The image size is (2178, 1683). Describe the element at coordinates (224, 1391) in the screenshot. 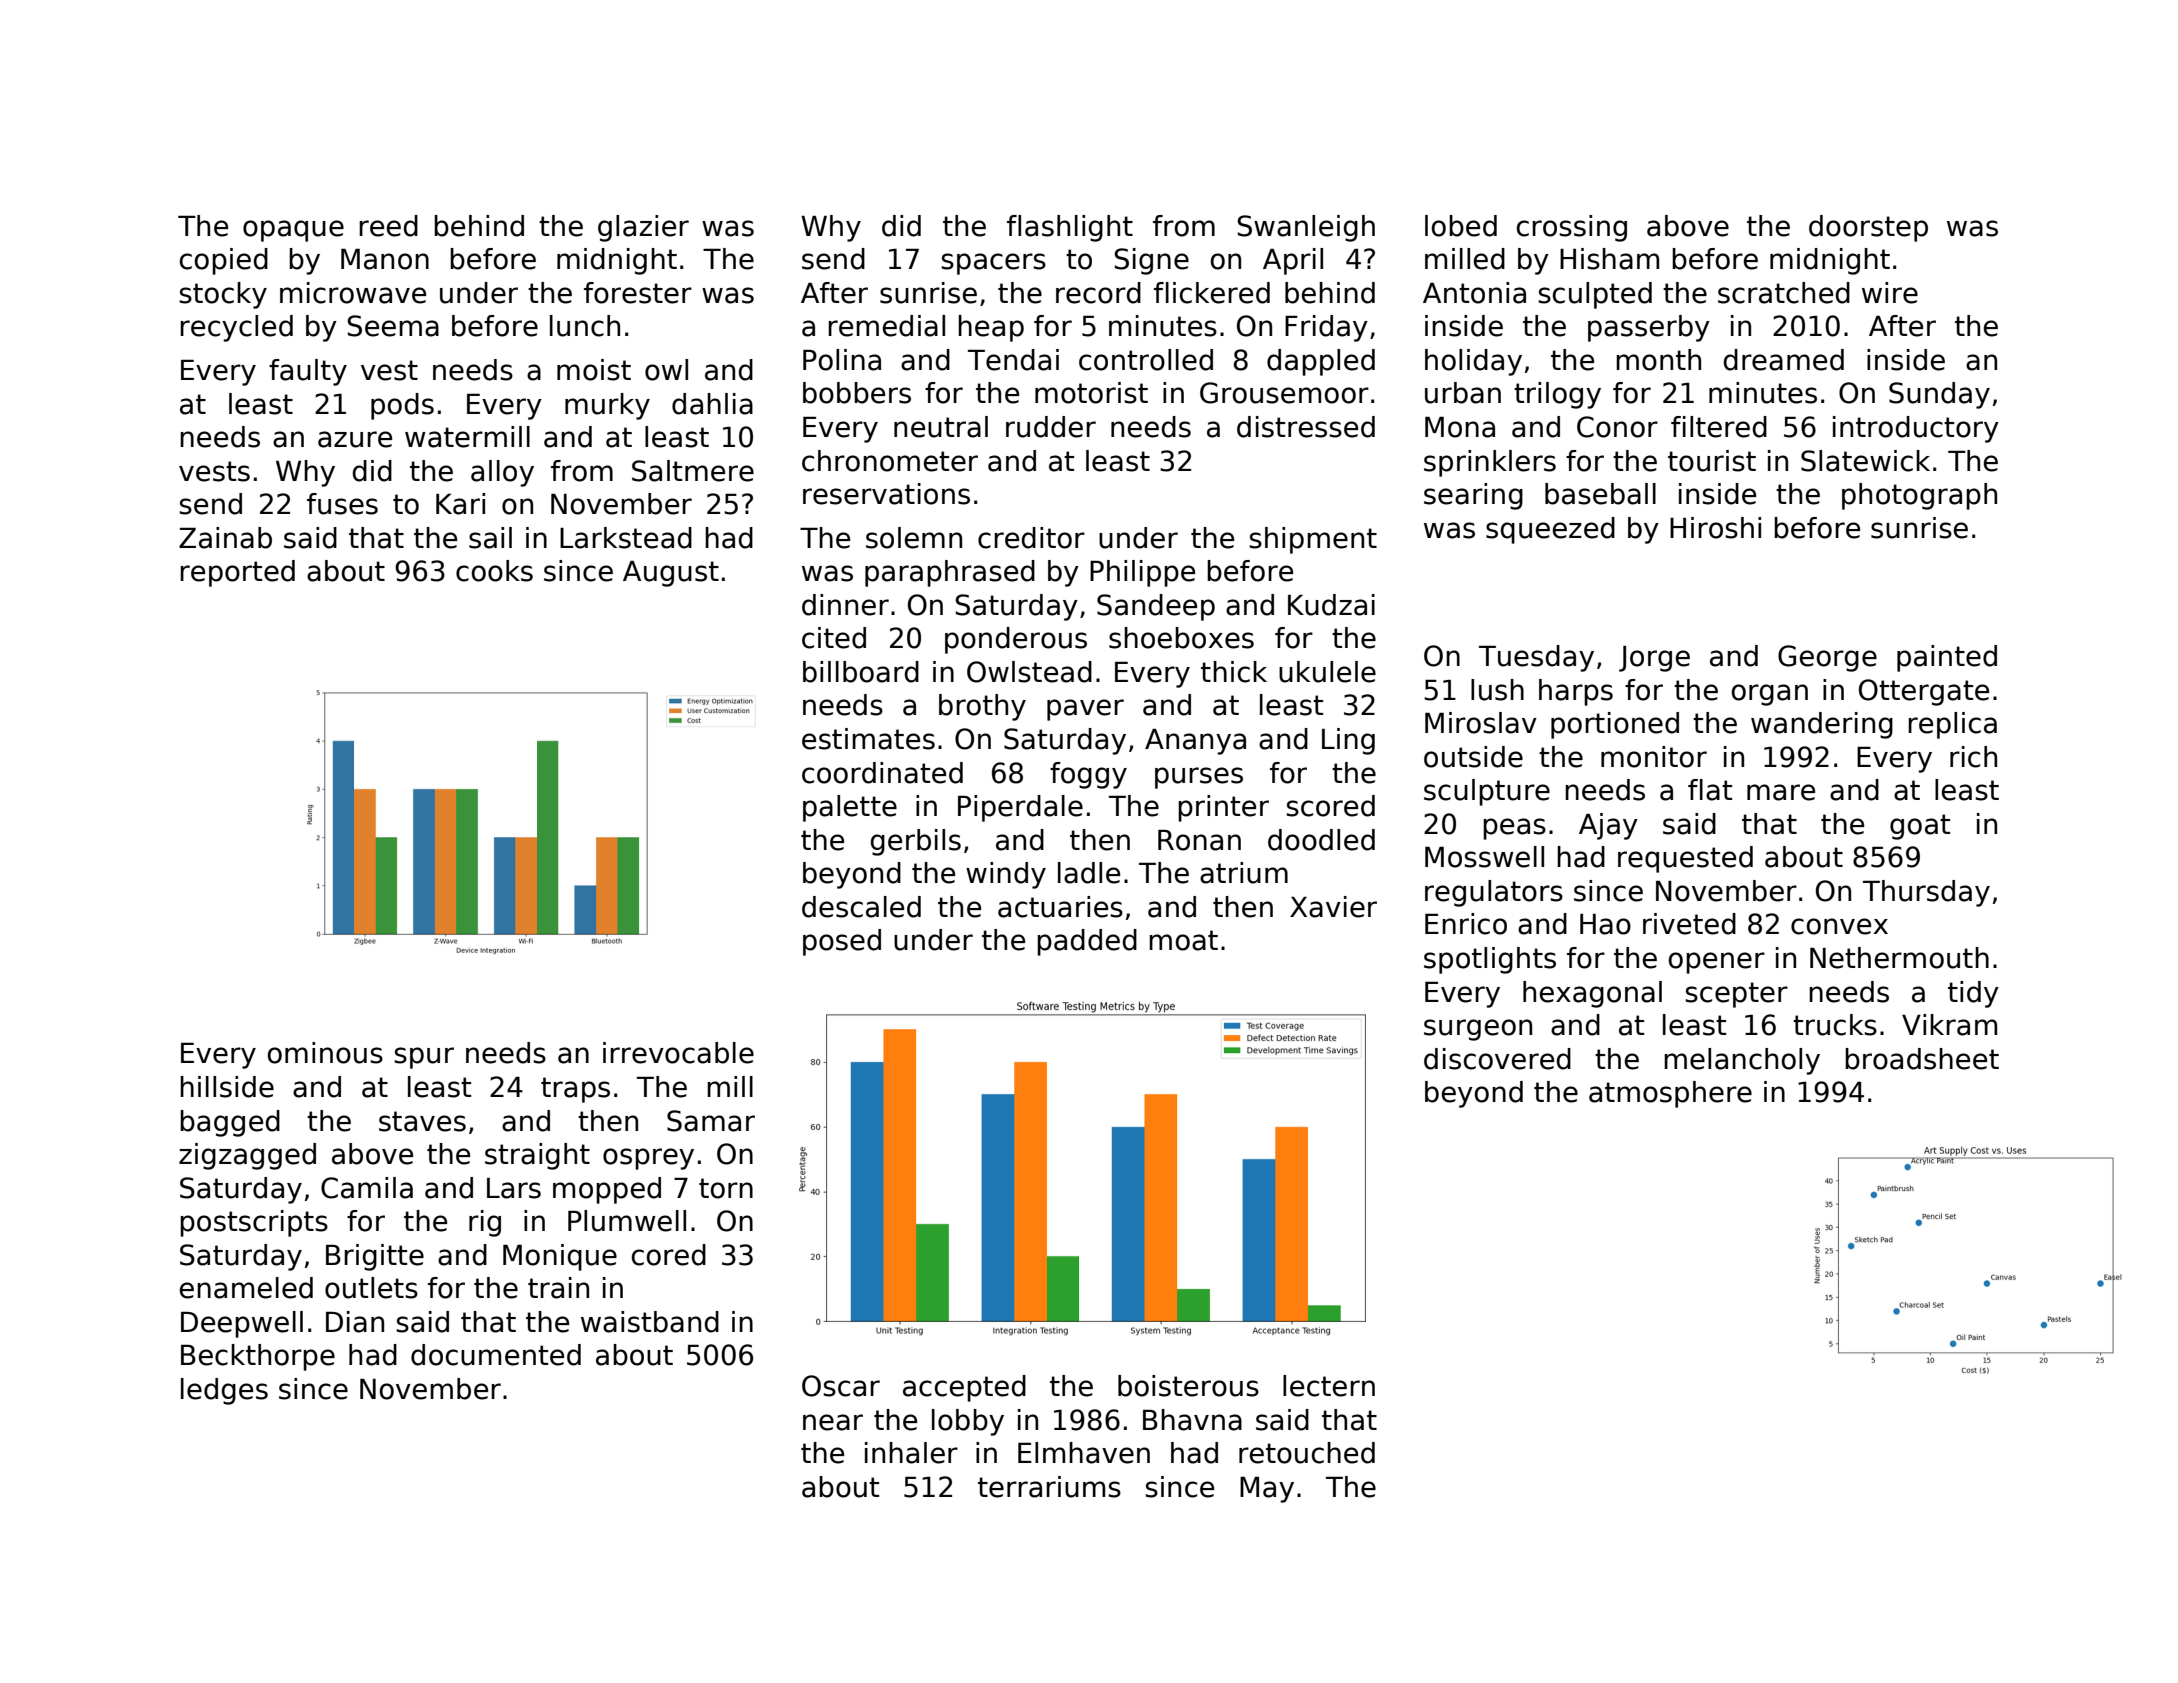

I see `ledges` at that location.
